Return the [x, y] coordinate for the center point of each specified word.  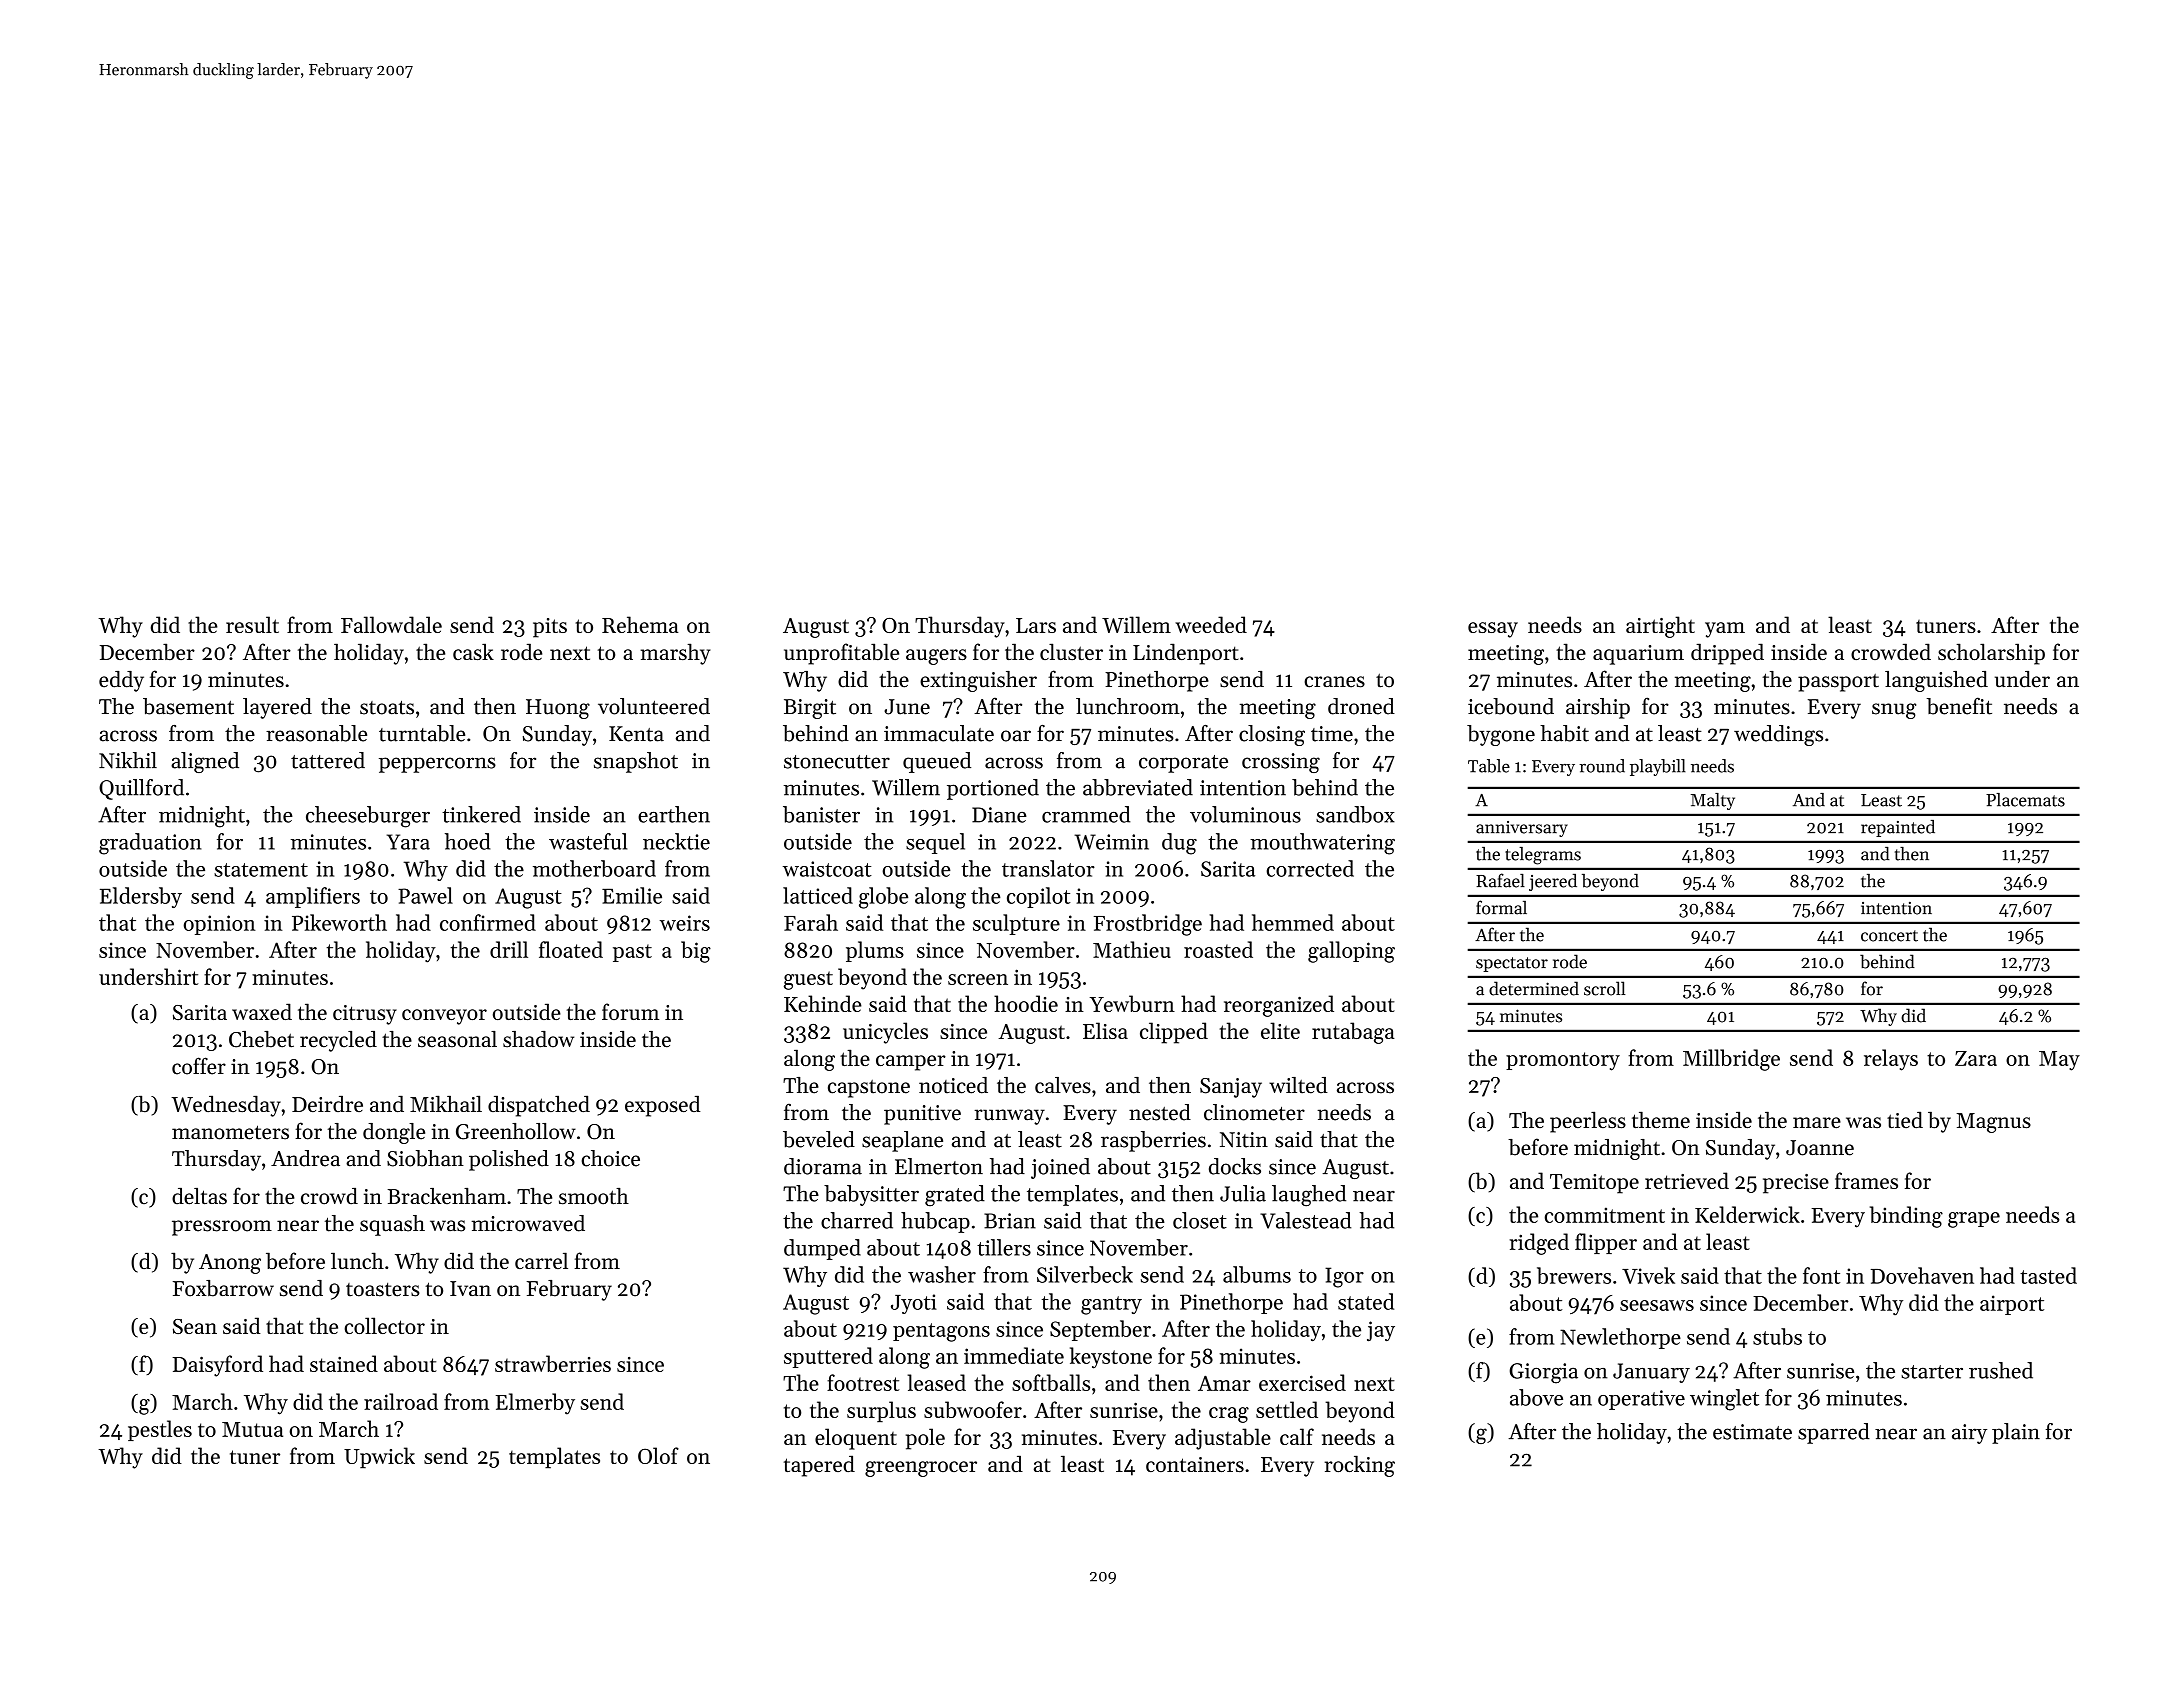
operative [1641, 1400]
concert [1889, 936]
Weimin [1111, 842]
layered [277, 708]
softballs [1051, 1382]
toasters [383, 1290]
